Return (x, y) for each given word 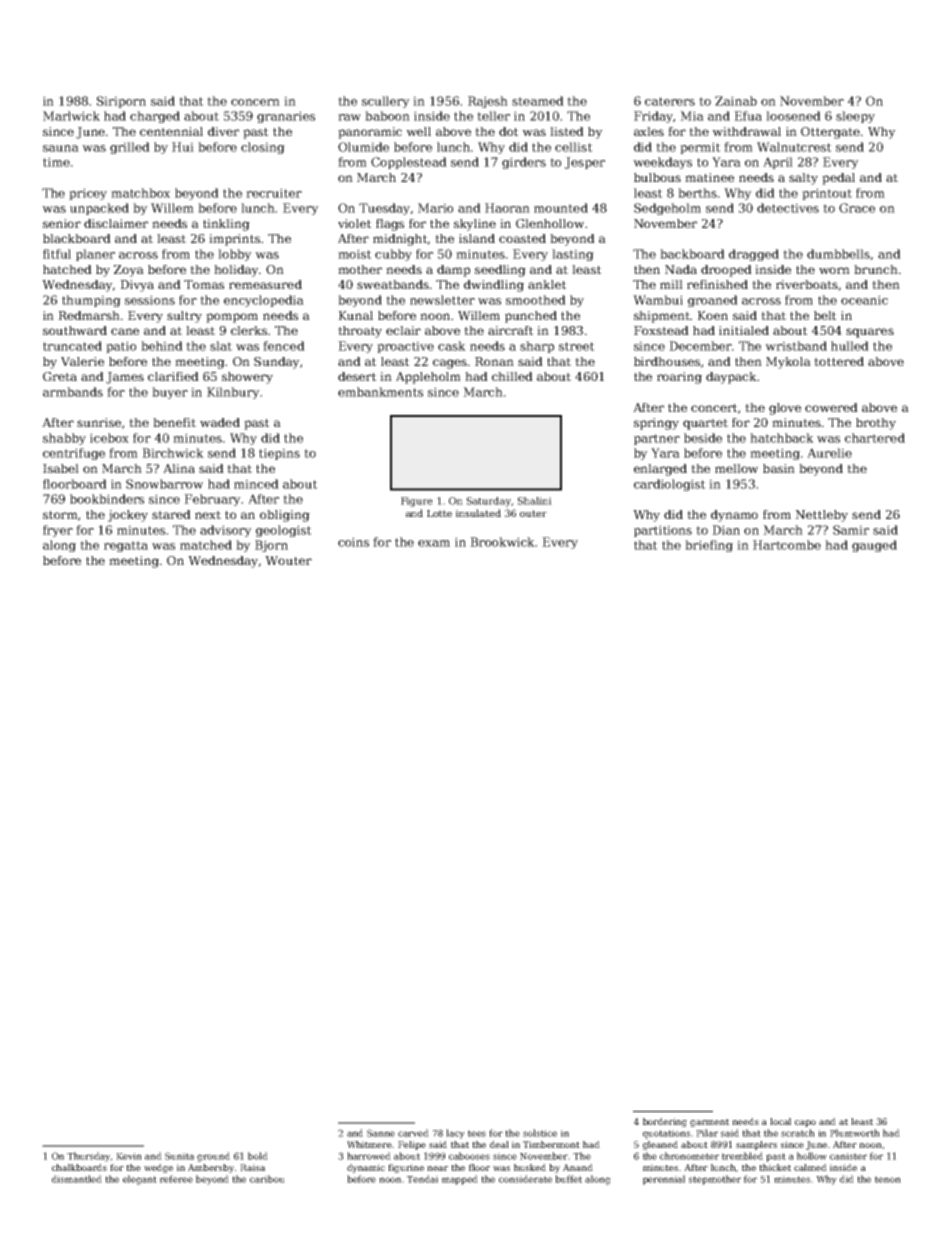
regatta (126, 546)
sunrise (99, 422)
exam (434, 543)
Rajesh (488, 102)
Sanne (381, 1133)
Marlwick (71, 116)
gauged (874, 546)
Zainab (736, 101)
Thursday (89, 1157)
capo (805, 1123)
